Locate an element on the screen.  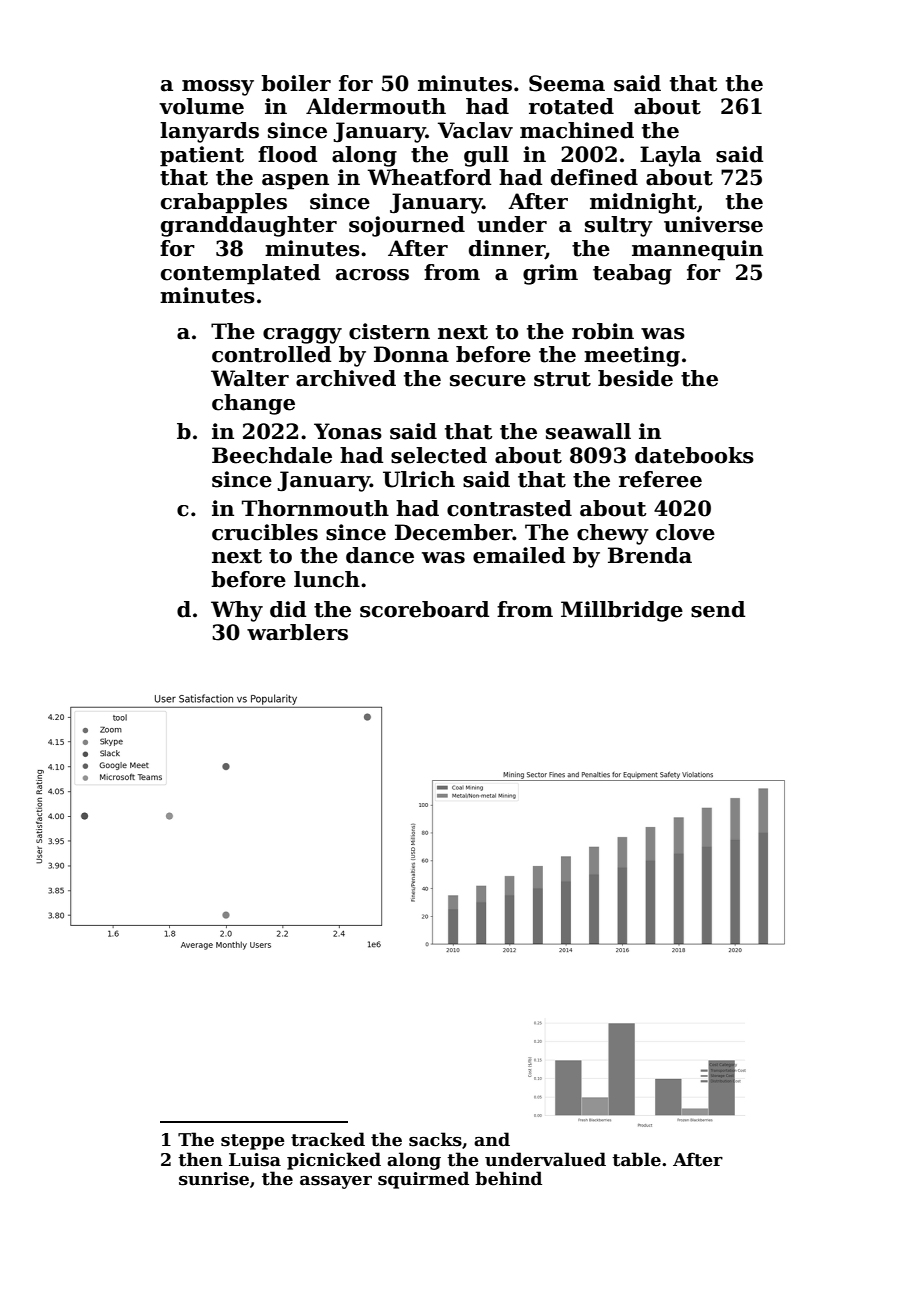
did is located at coordinates (288, 609).
